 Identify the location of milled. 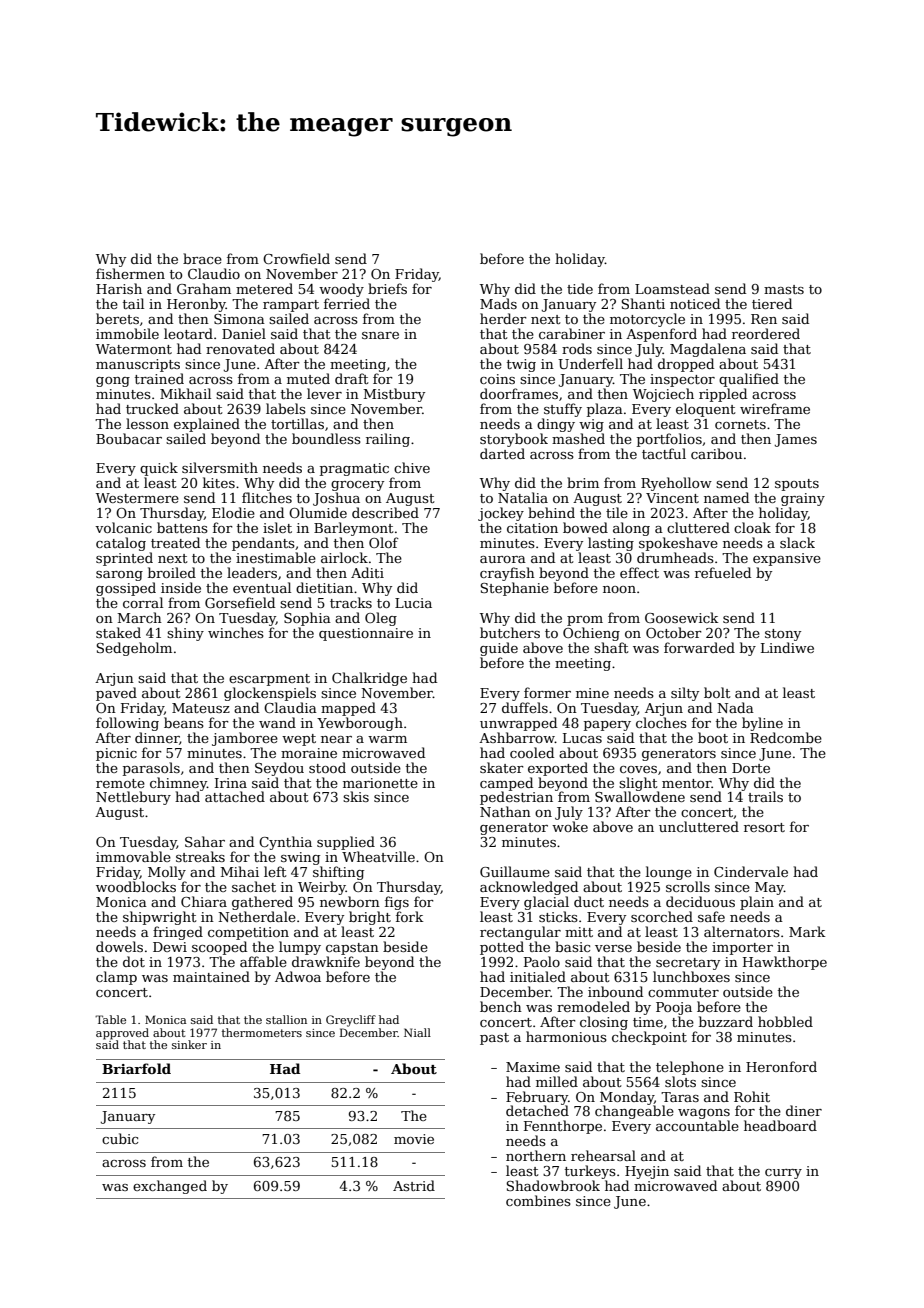
(557, 1081).
